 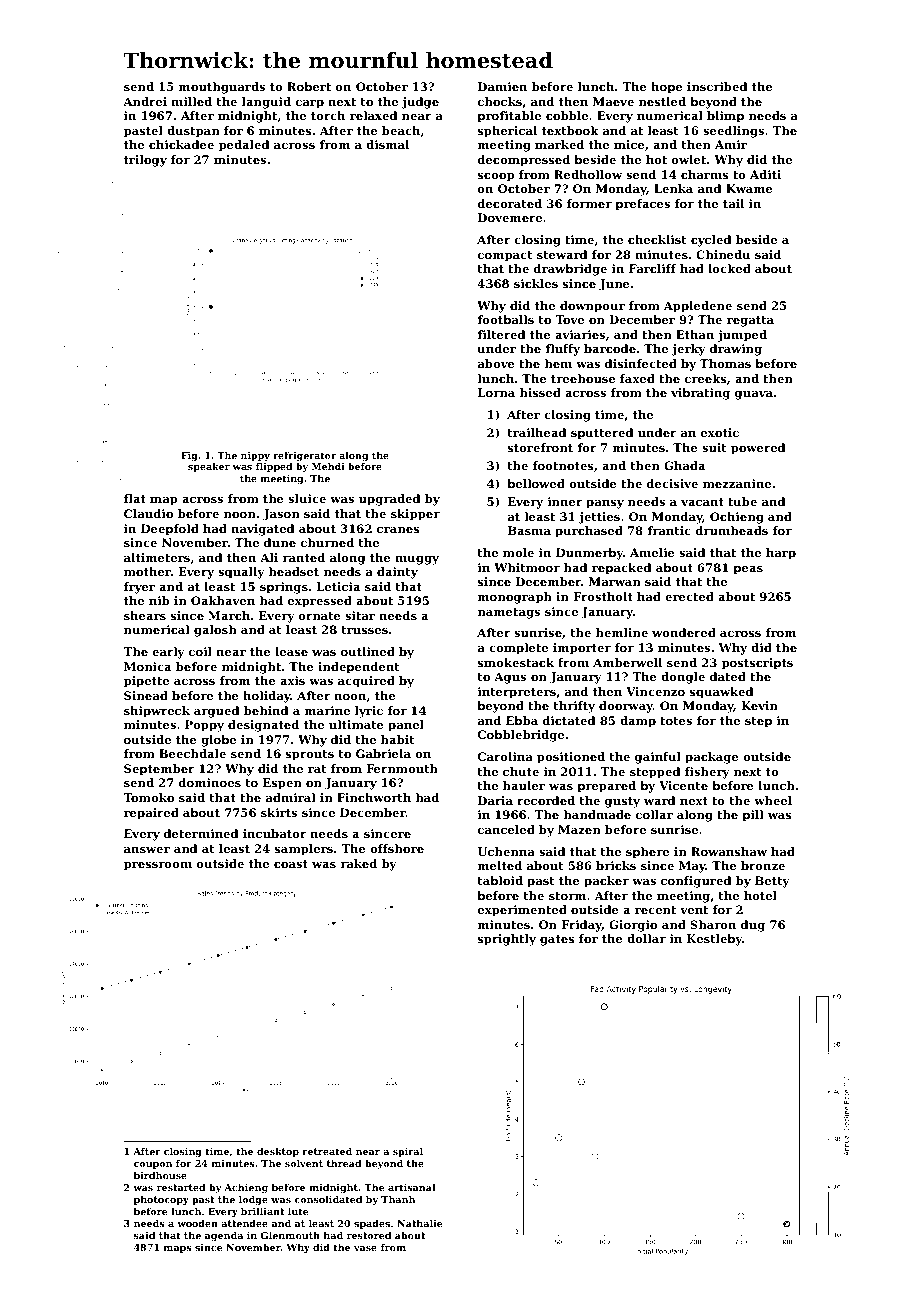 I want to click on desktop, so click(x=278, y=1152).
